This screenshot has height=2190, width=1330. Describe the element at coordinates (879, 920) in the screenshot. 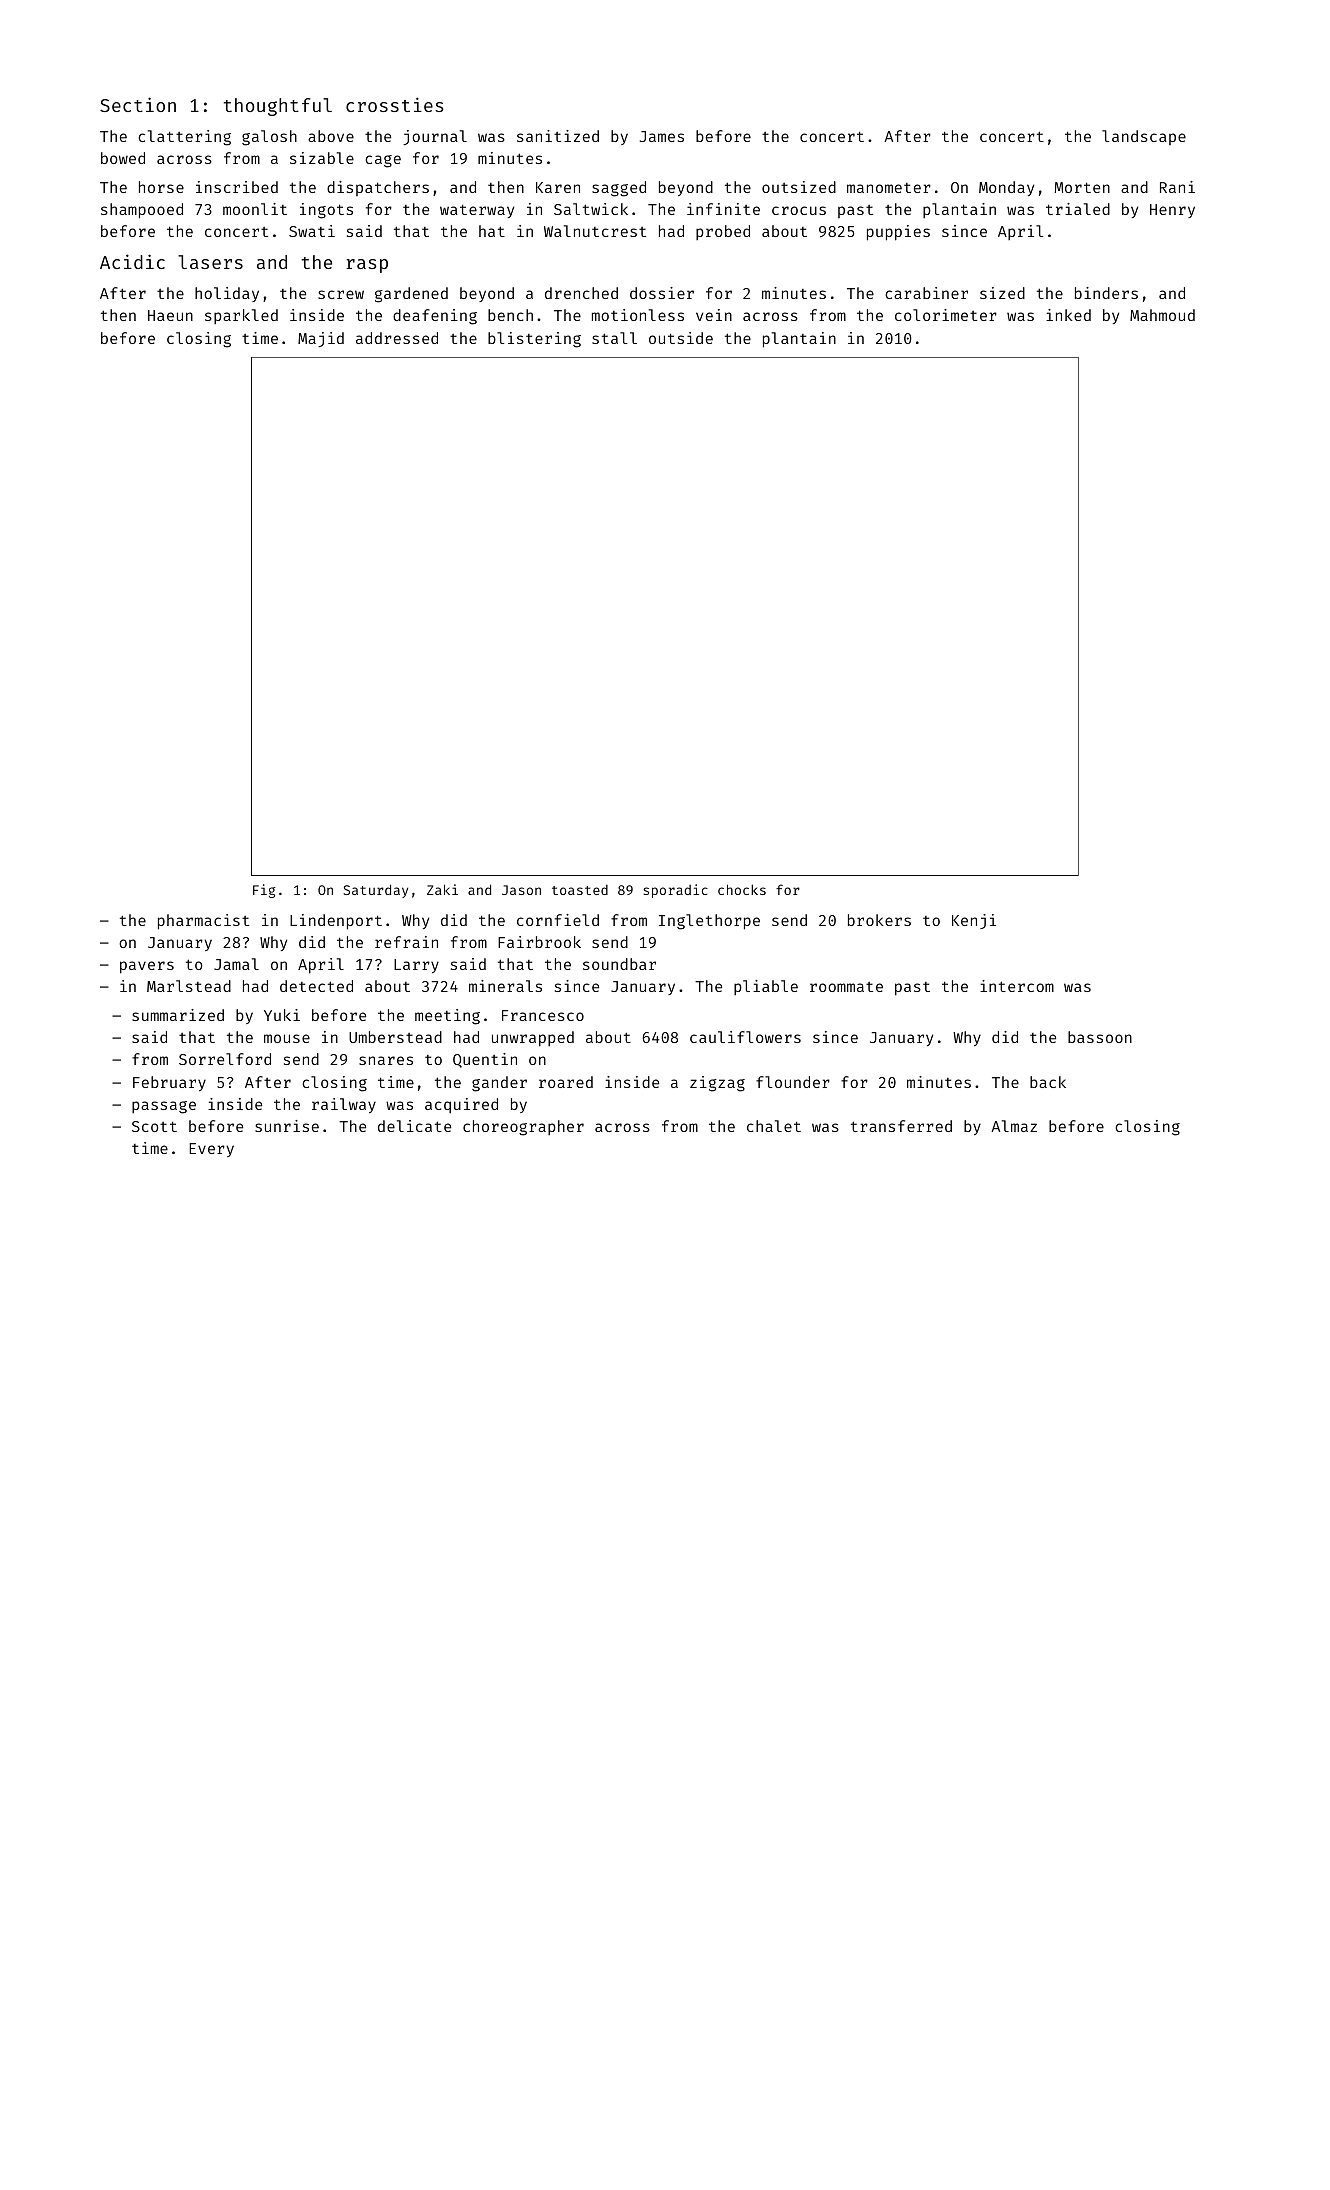

I see `brokers` at that location.
